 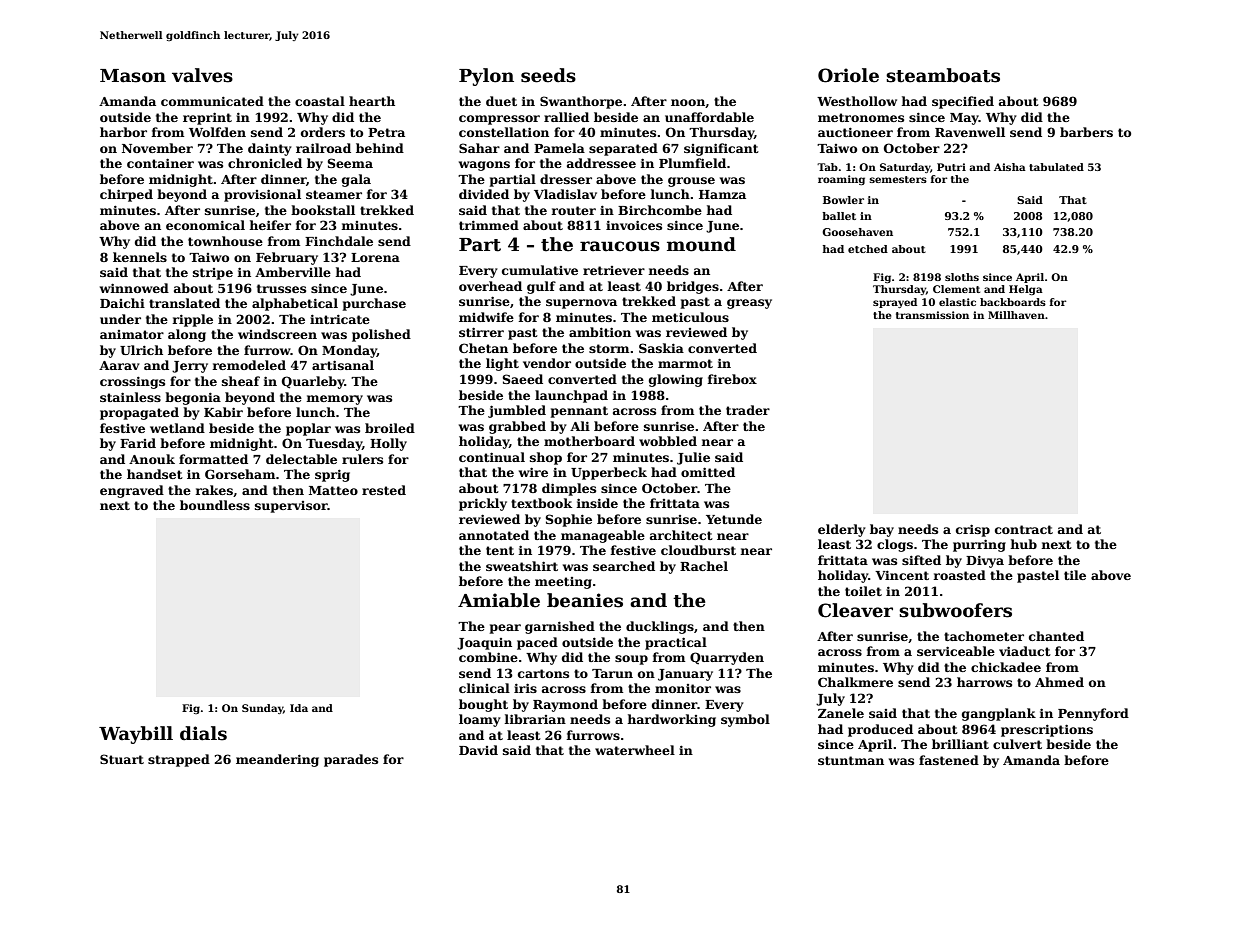 What do you see at coordinates (984, 636) in the page?
I see `tachometer` at bounding box center [984, 636].
